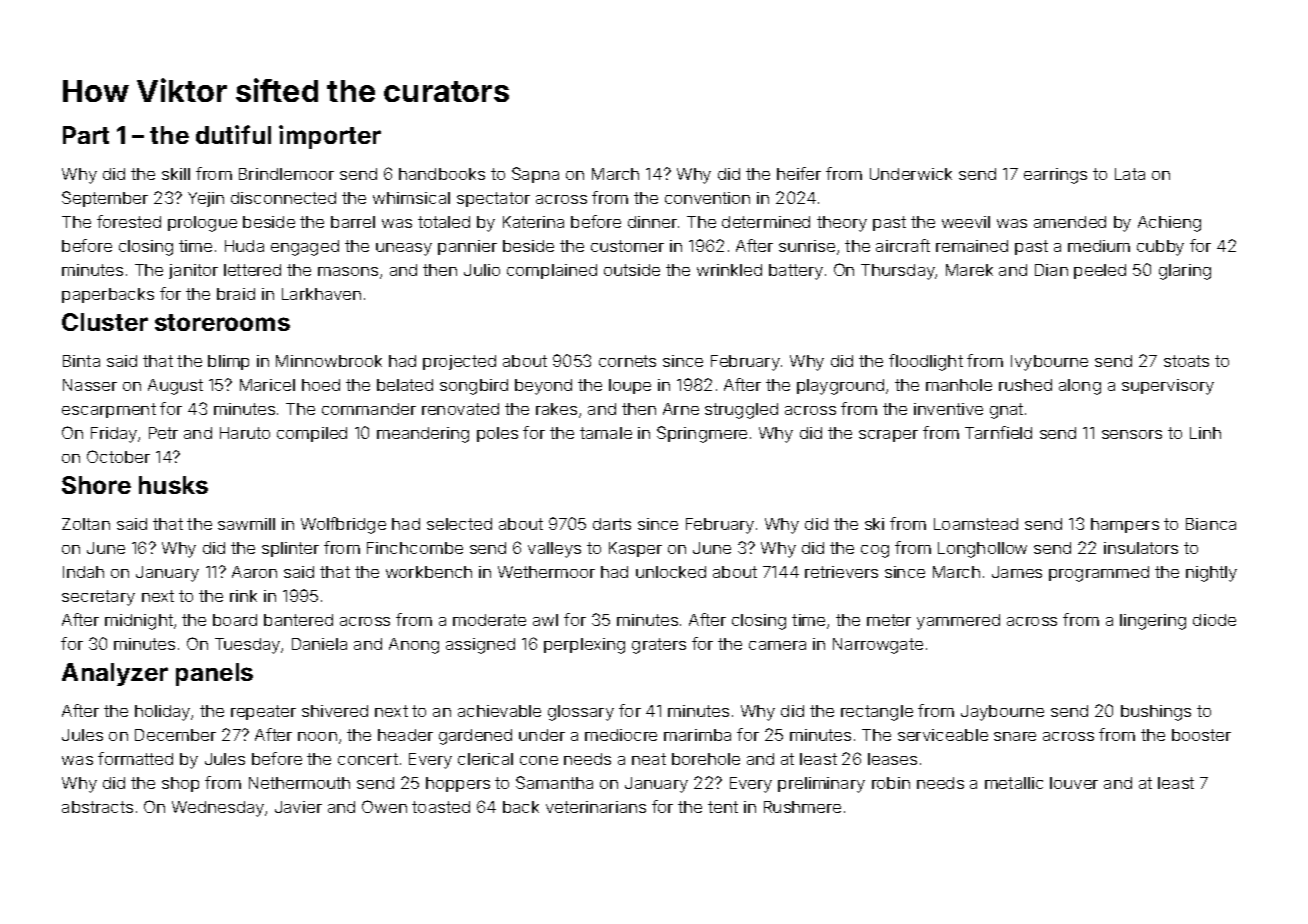  Describe the element at coordinates (286, 174) in the screenshot. I see `Brindlemoor` at that location.
